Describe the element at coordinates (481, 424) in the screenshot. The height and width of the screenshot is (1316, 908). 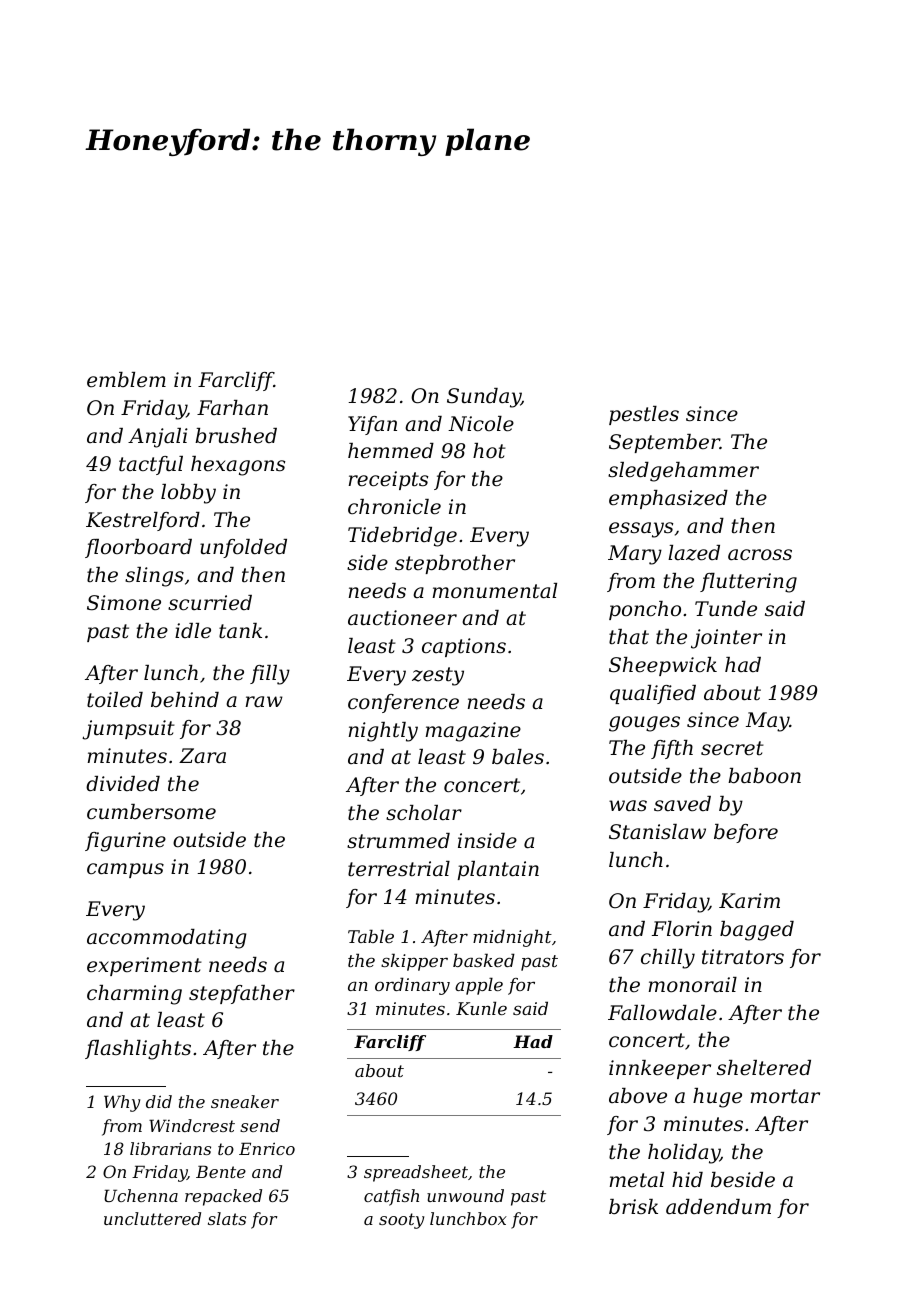
I see `Nicole` at that location.
